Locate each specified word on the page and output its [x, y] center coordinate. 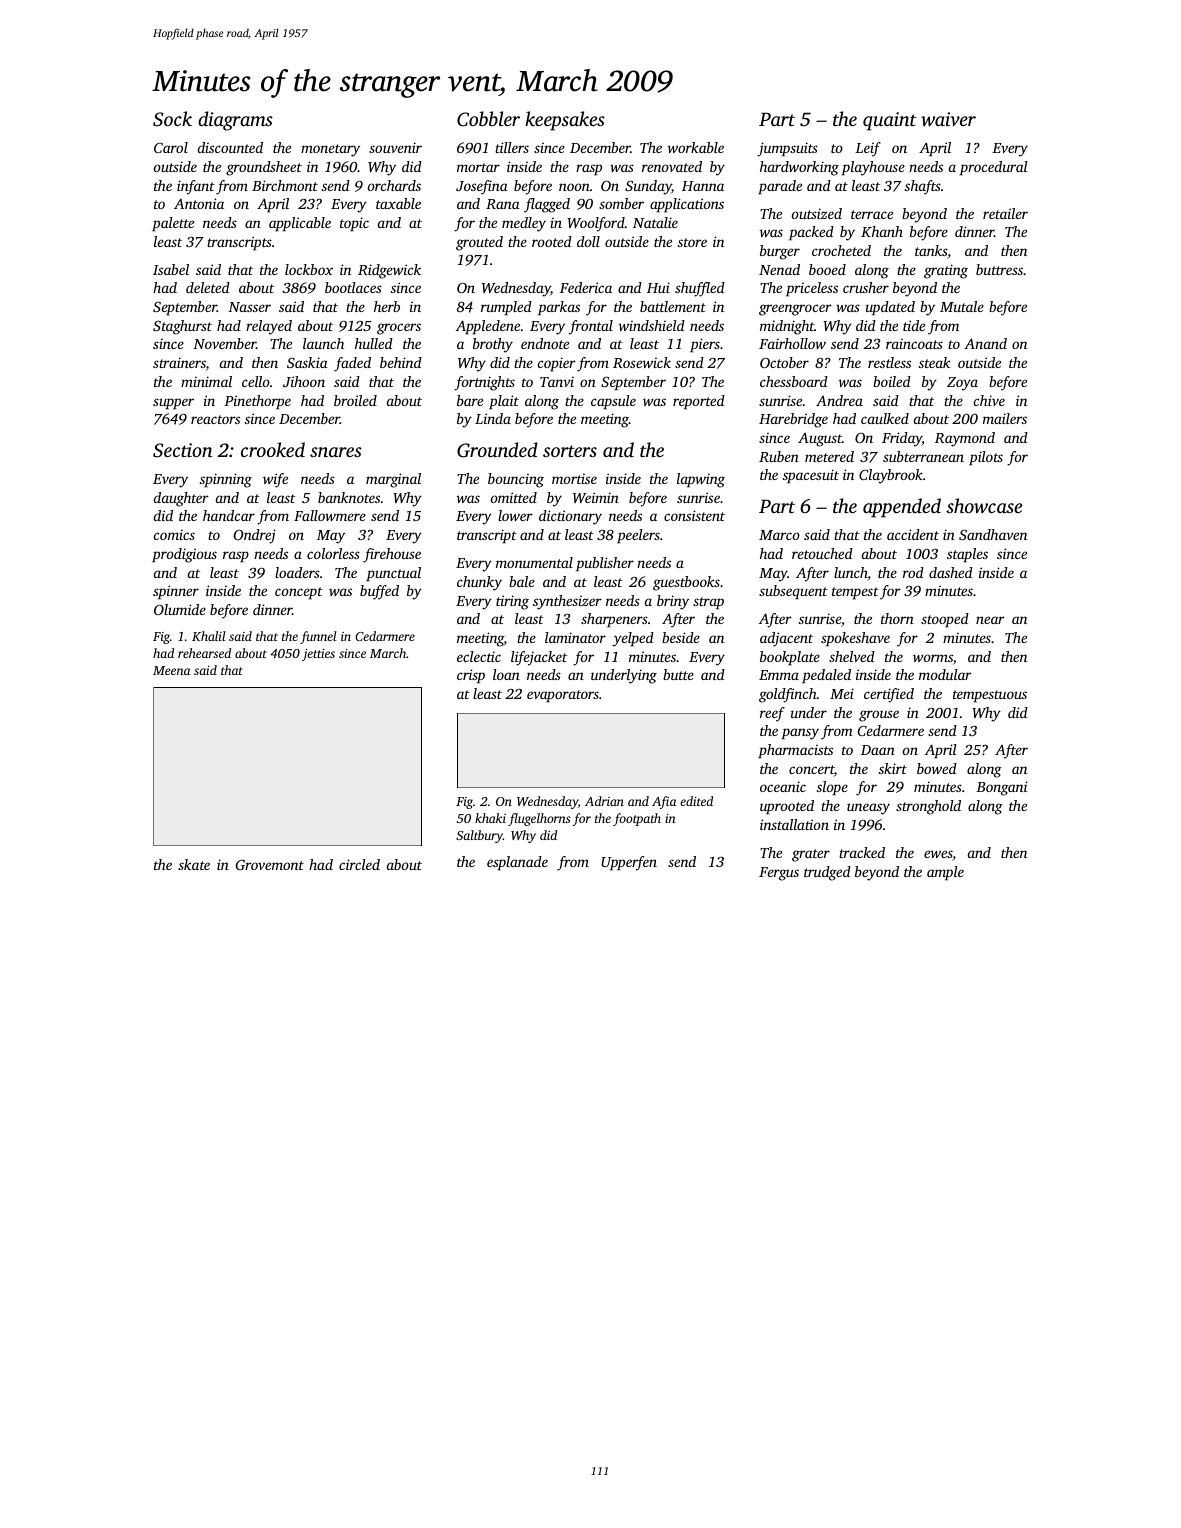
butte [678, 674]
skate [194, 864]
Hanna [703, 186]
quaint [890, 121]
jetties [318, 655]
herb [387, 306]
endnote [545, 343]
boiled [892, 381]
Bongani [1002, 788]
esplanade [517, 863]
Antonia [199, 203]
